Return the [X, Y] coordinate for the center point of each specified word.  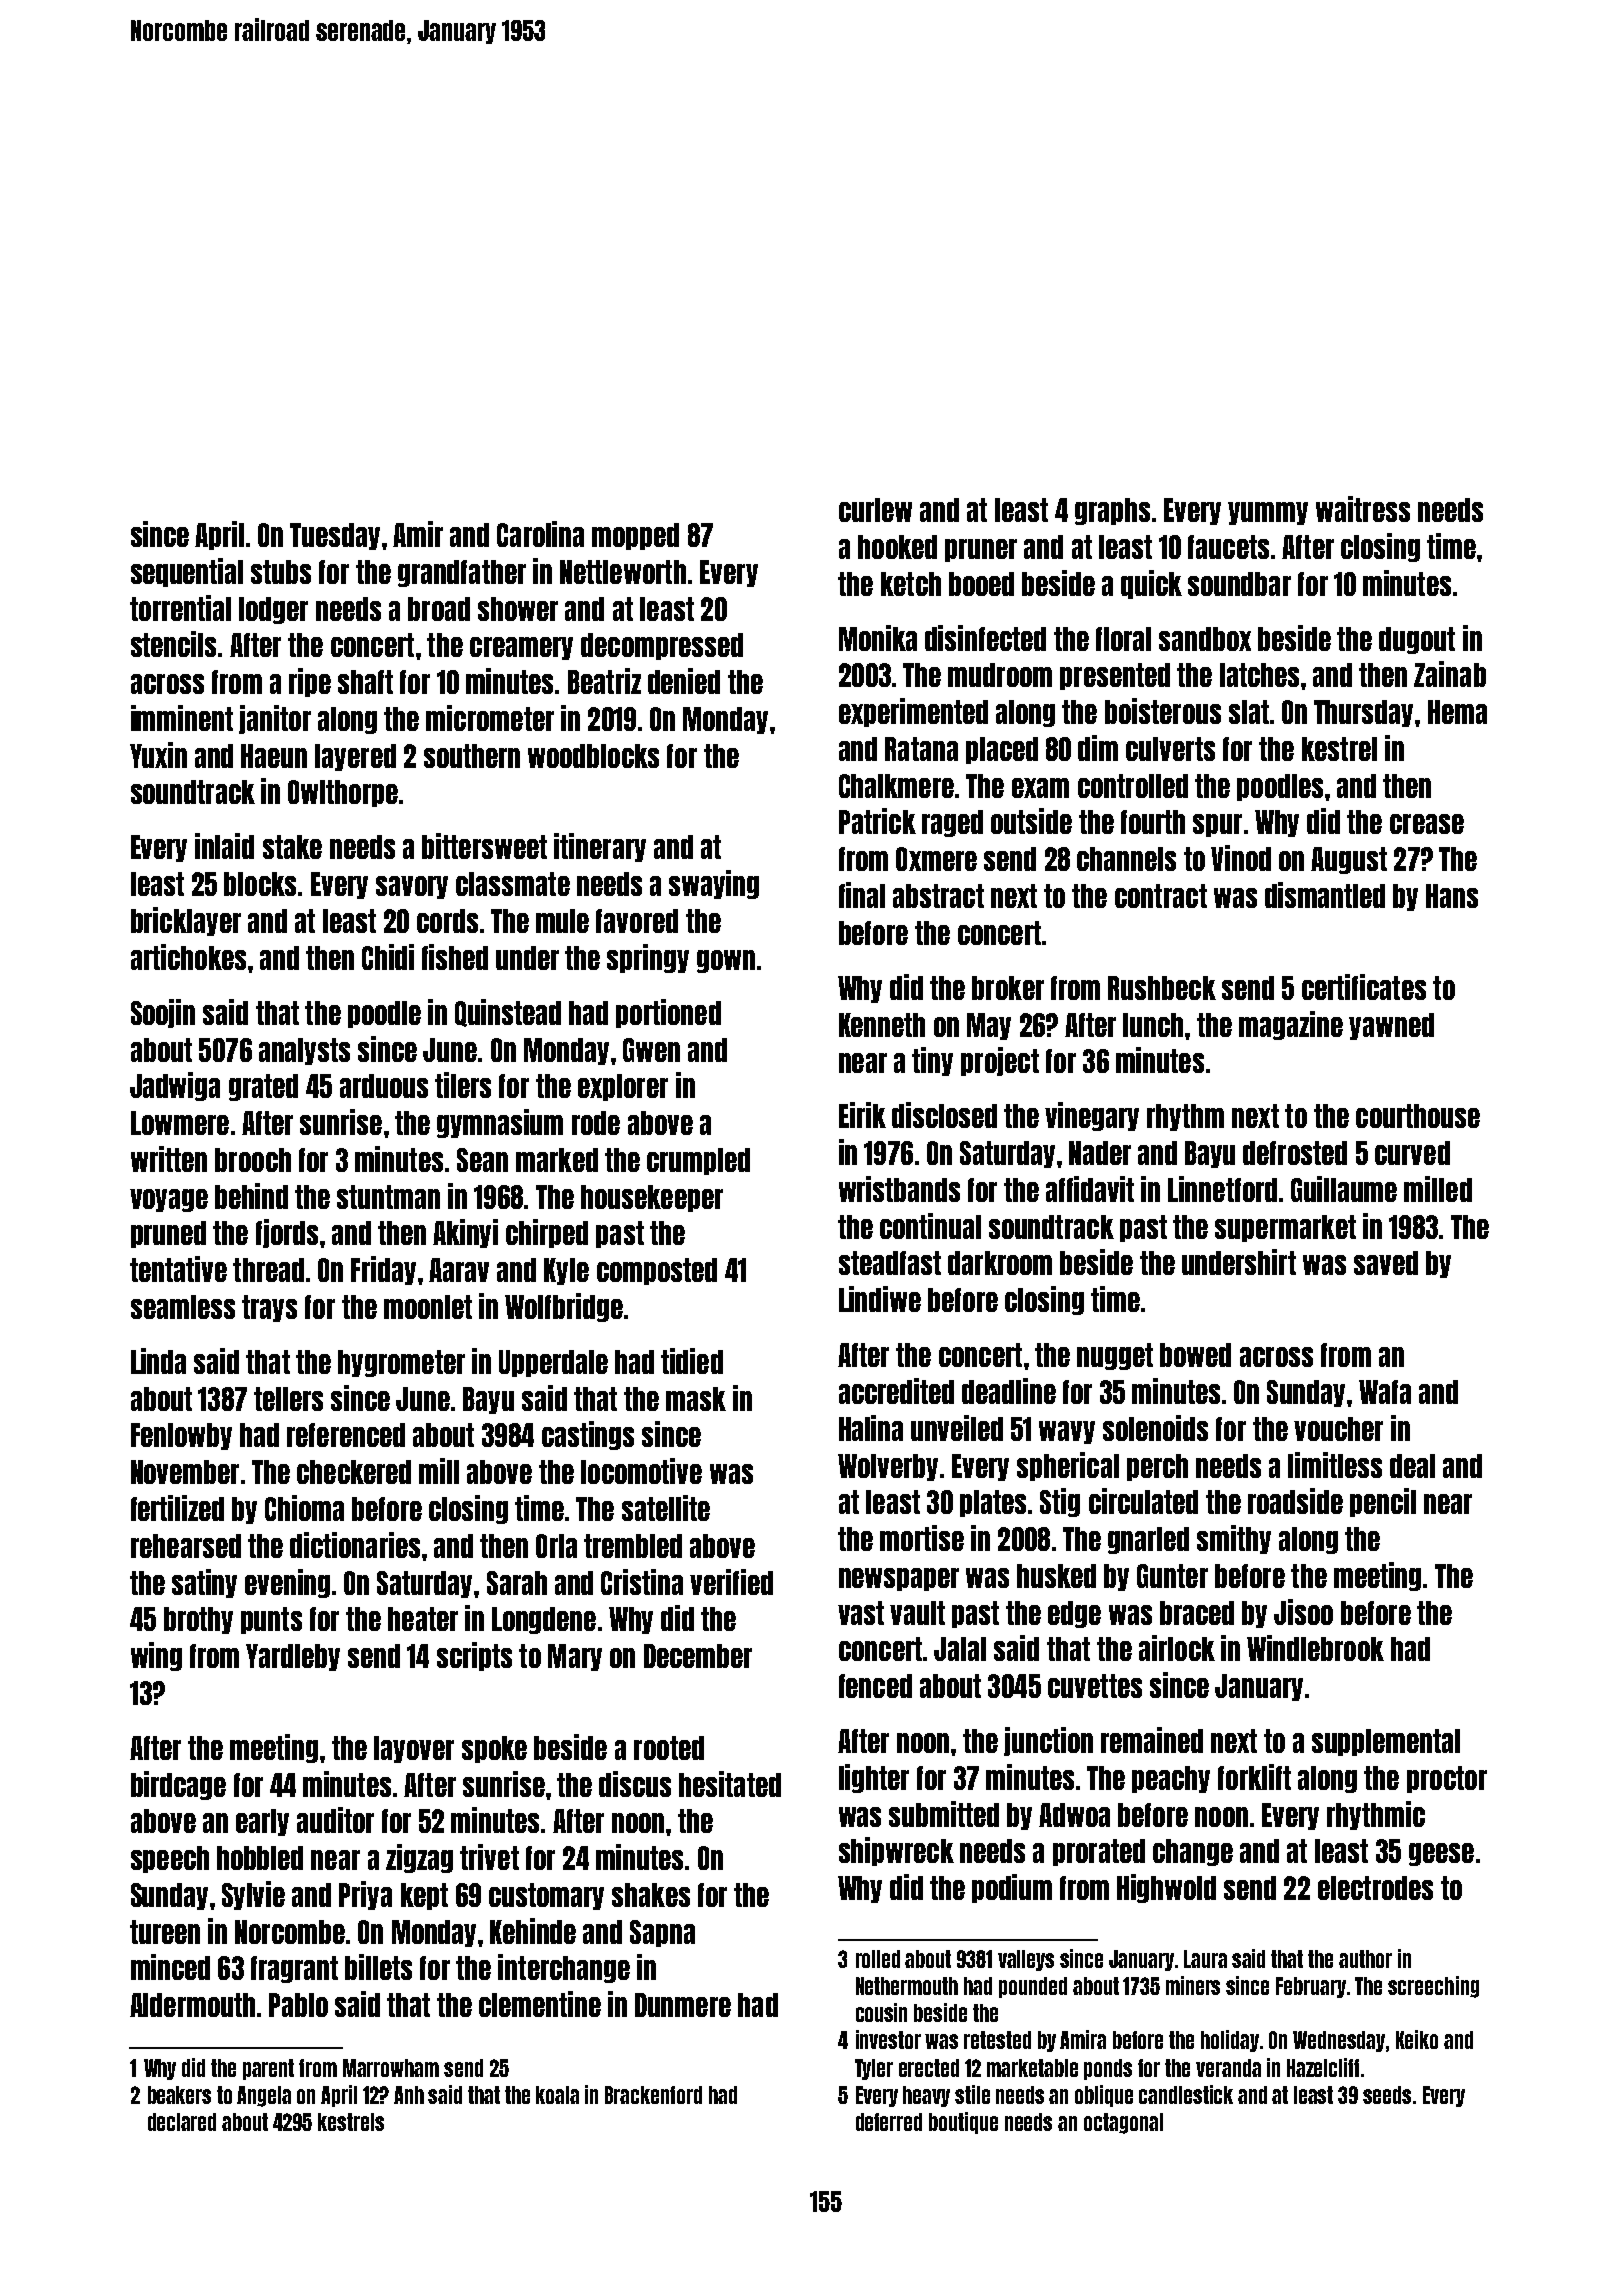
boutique [963, 2123]
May [989, 1026]
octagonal [1123, 2123]
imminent [182, 718]
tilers [463, 1085]
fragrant [294, 1969]
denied [684, 681]
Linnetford [1222, 1189]
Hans [1452, 896]
